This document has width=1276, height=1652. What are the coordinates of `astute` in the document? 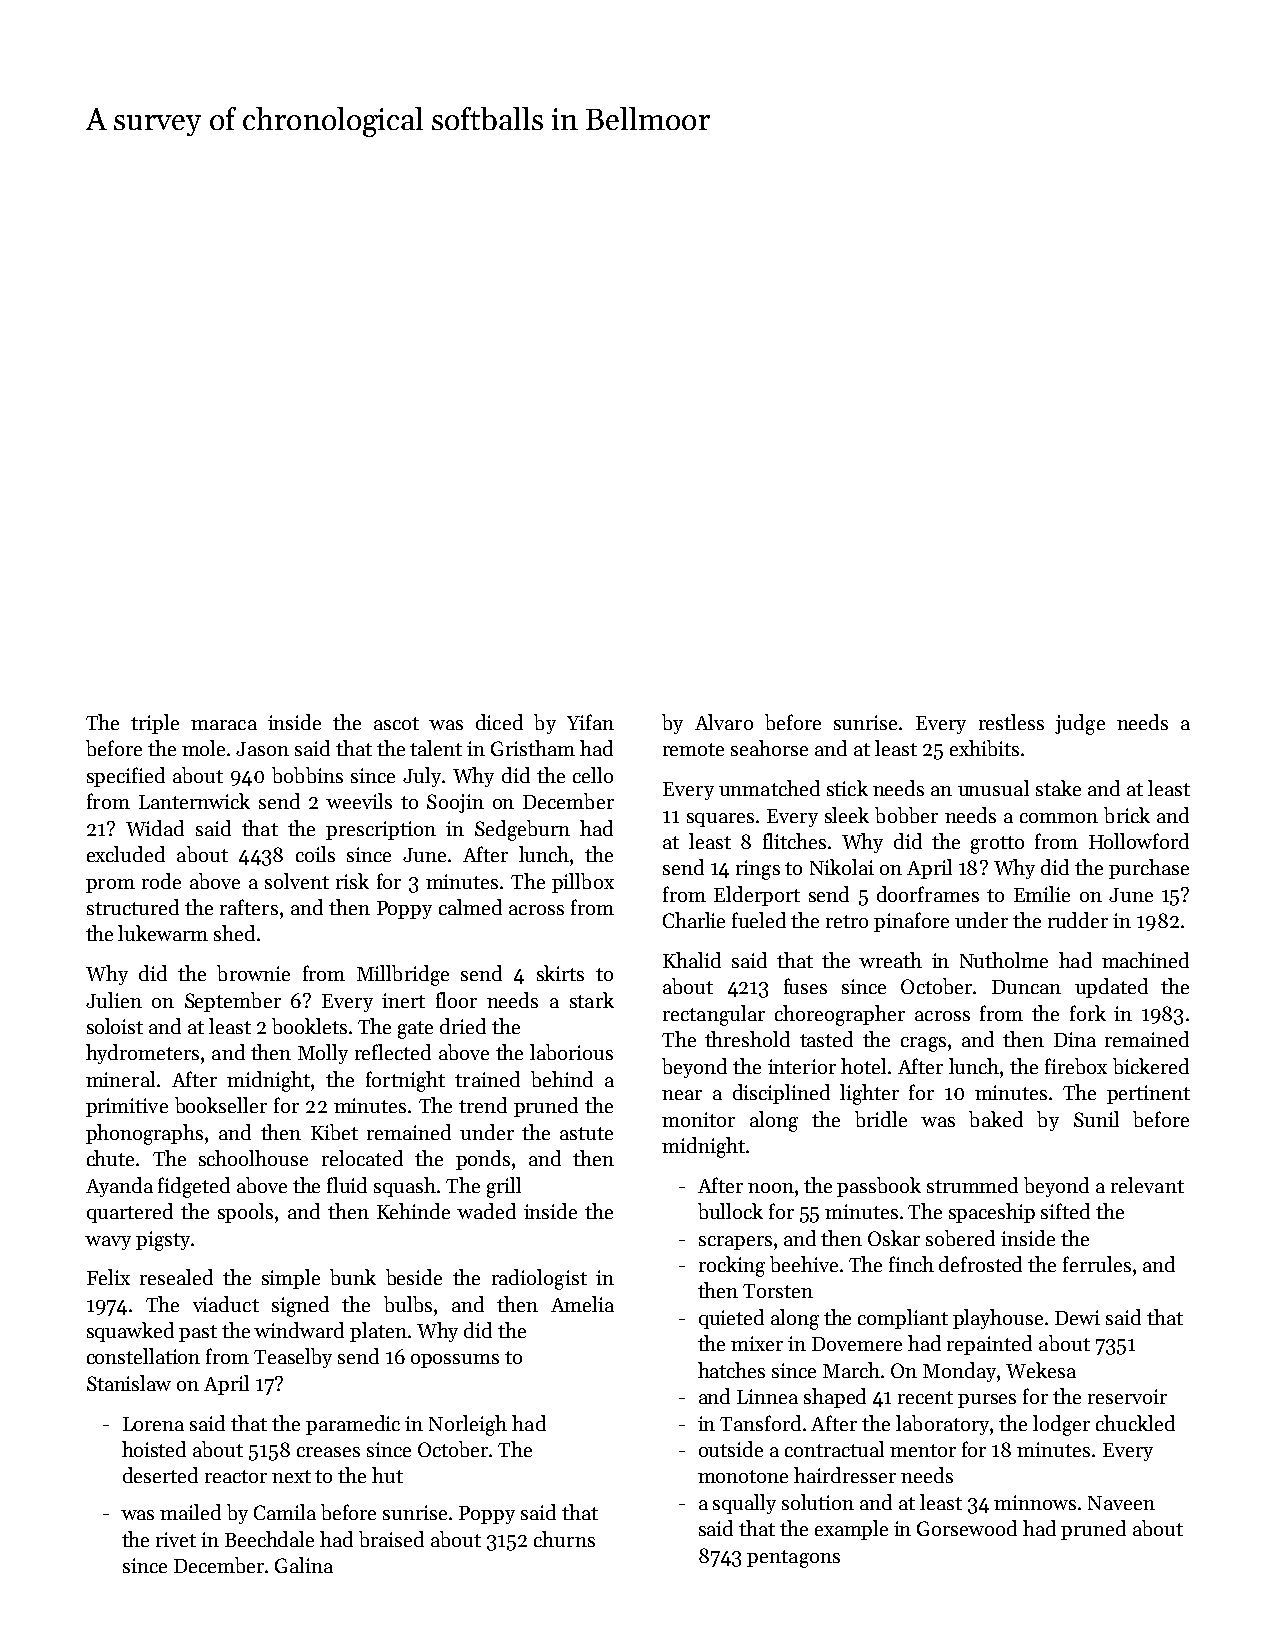 It's located at (586, 1133).
